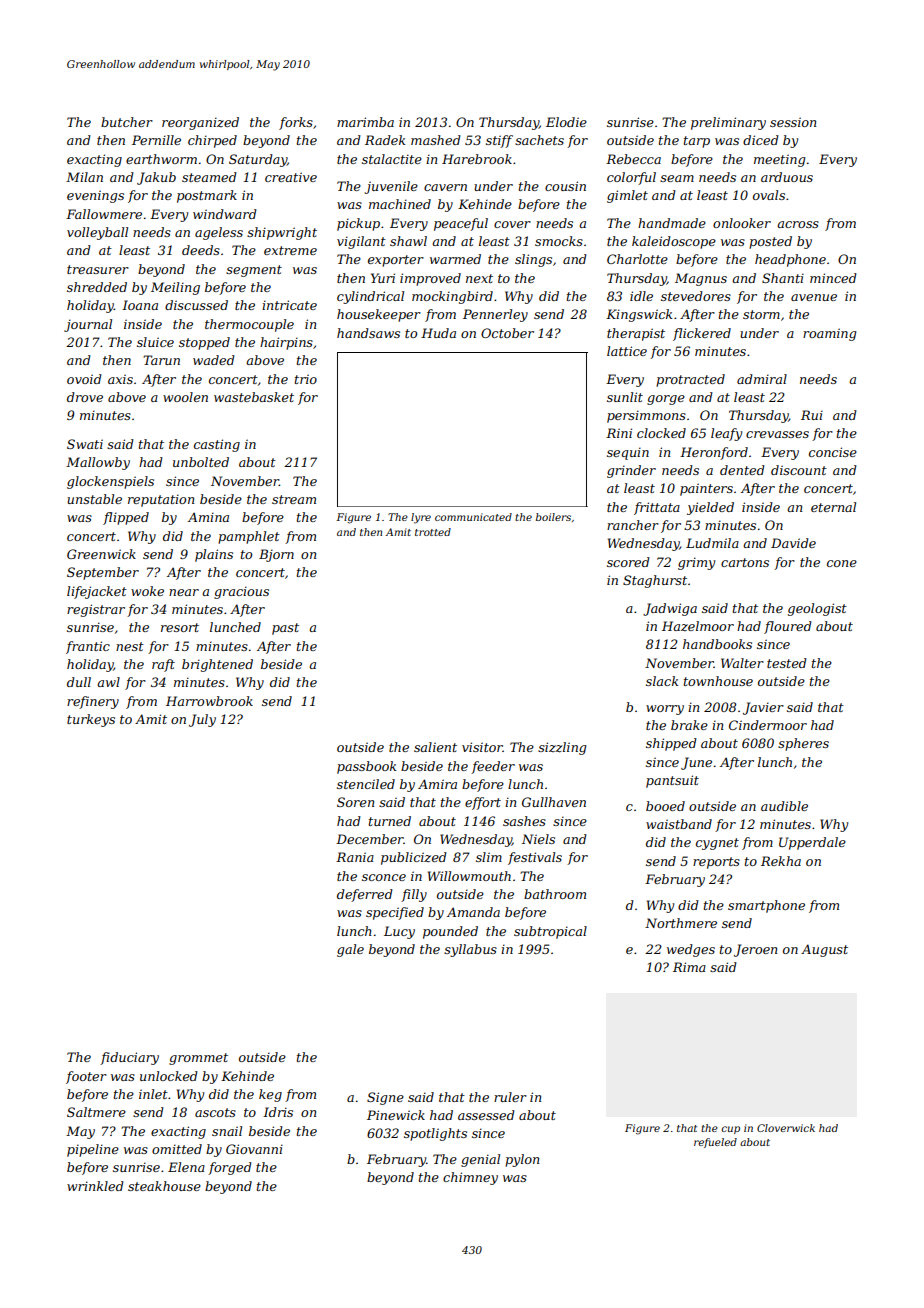 The height and width of the screenshot is (1308, 924). I want to click on glockenspiels, so click(110, 482).
